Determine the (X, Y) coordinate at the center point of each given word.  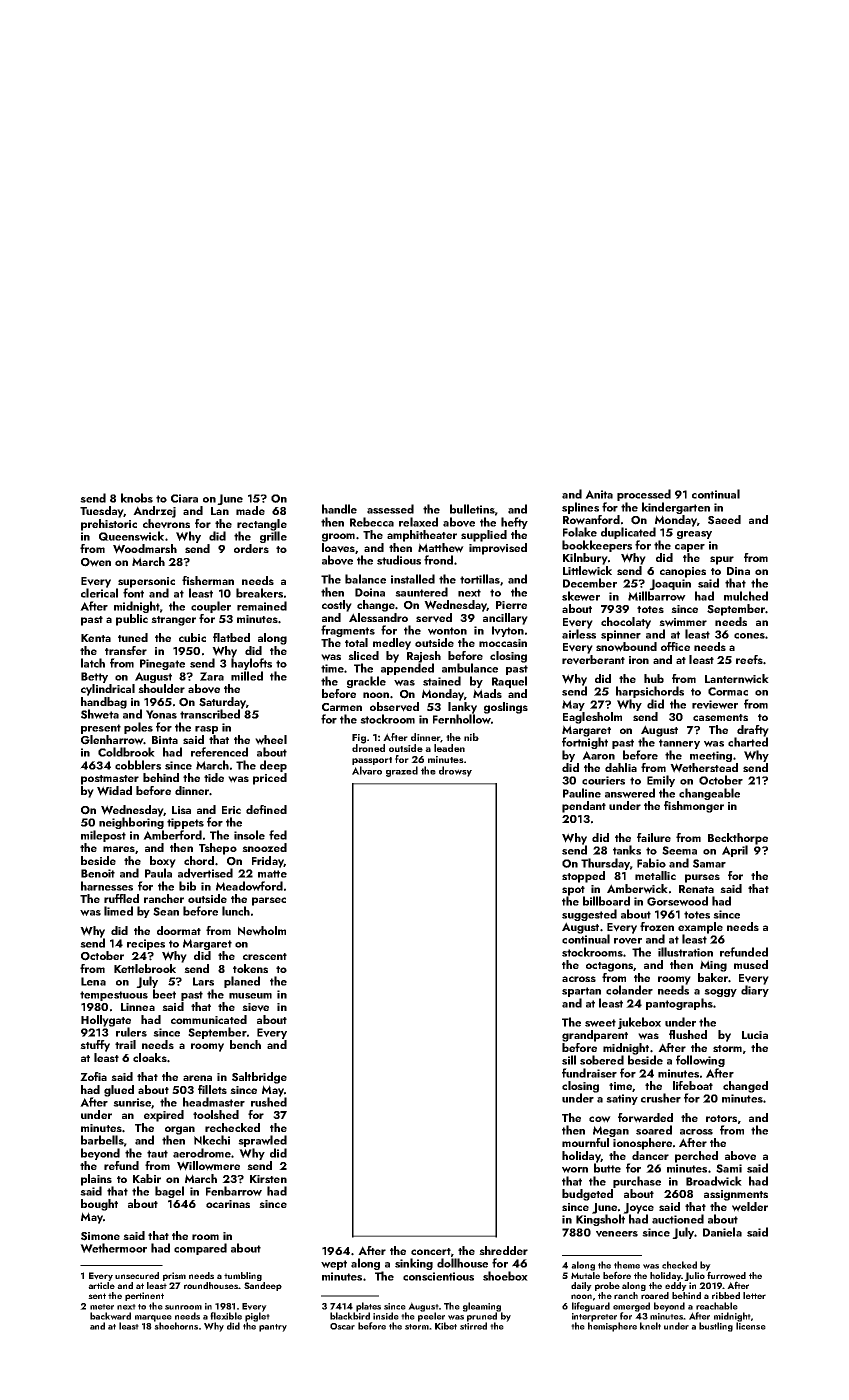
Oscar (342, 1326)
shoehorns (176, 1326)
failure (654, 837)
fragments (348, 631)
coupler (211, 607)
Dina (738, 571)
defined (266, 809)
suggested (589, 915)
